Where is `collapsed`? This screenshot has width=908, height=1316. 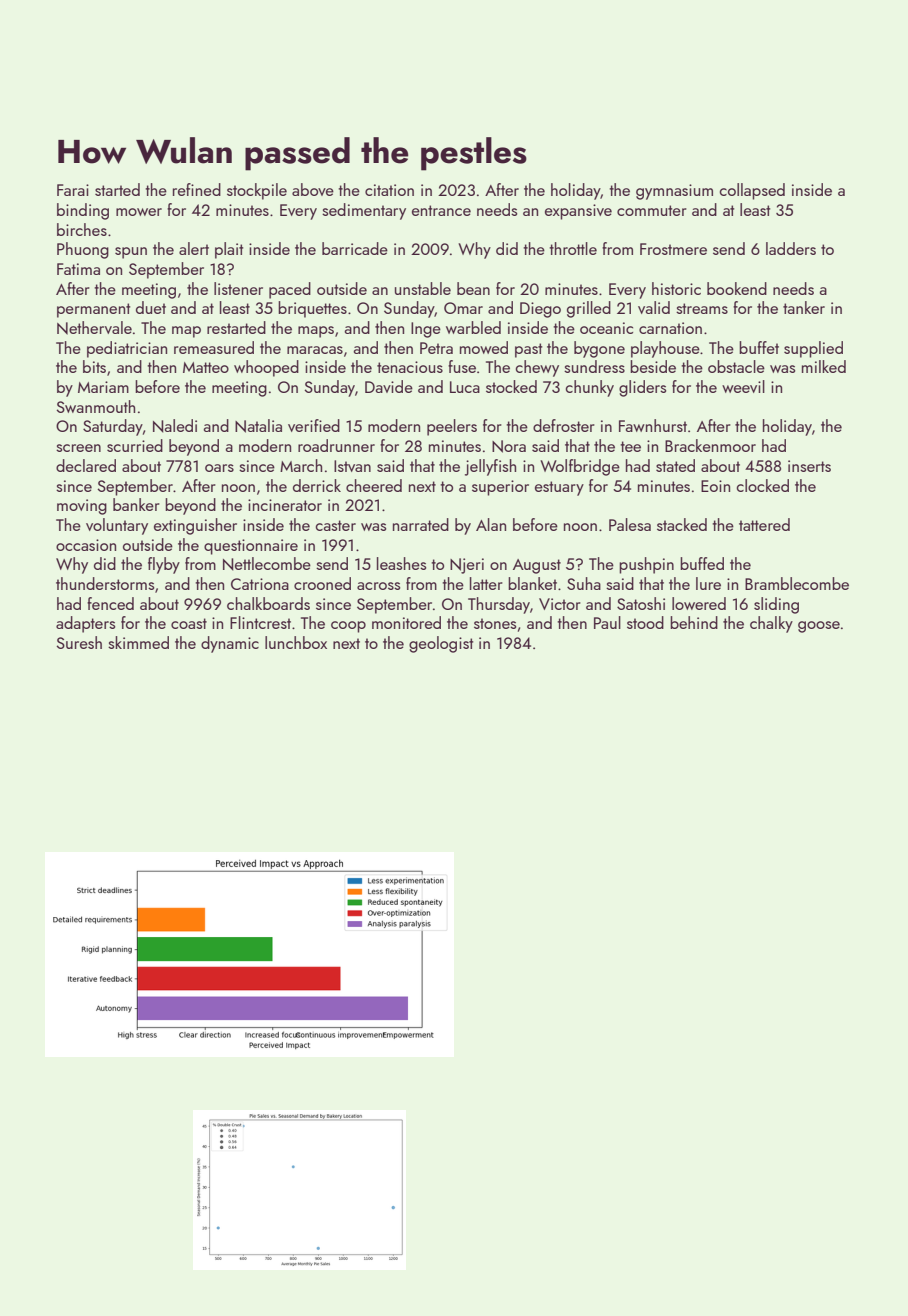 collapsed is located at coordinates (752, 191).
